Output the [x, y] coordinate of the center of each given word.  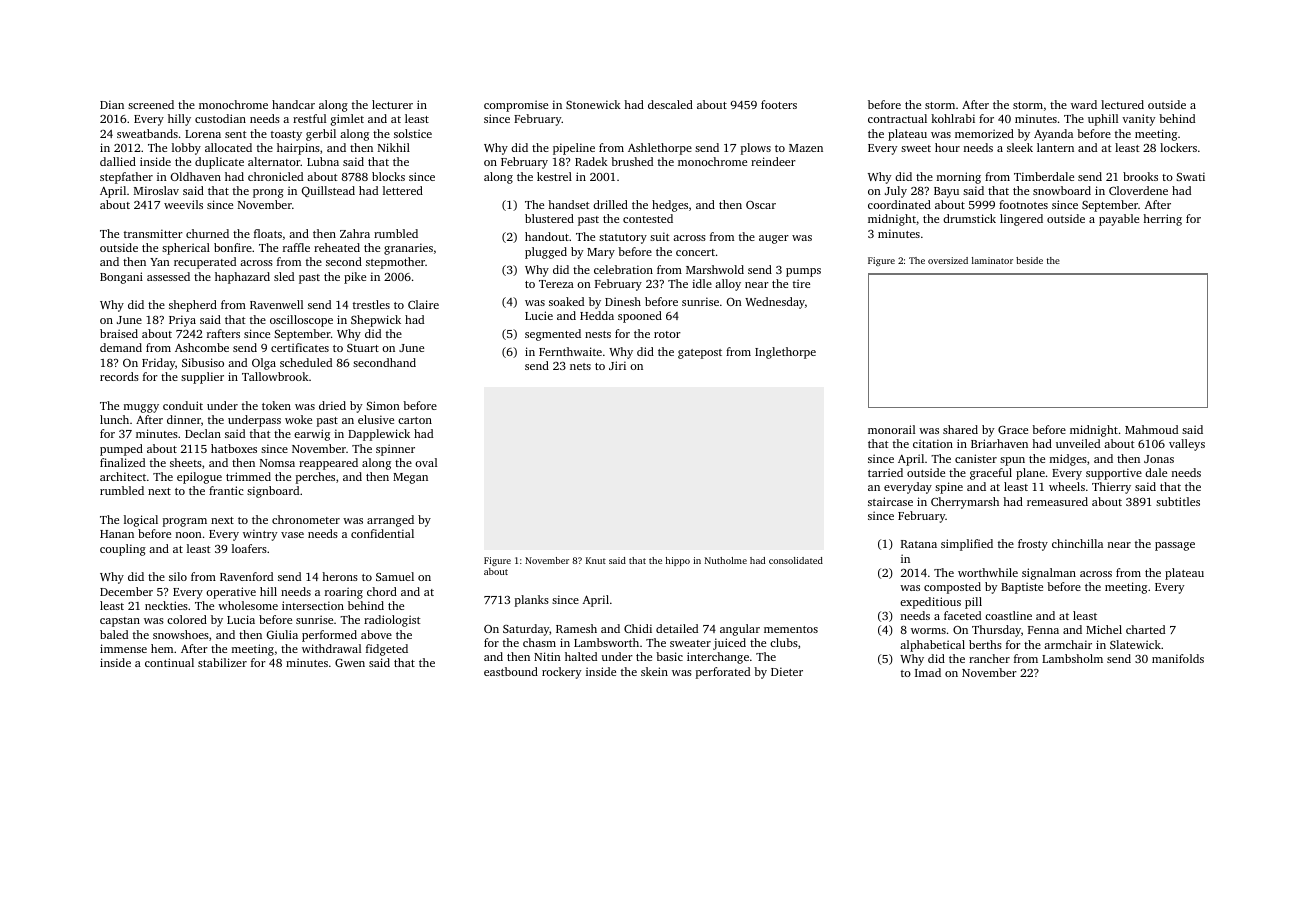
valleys [1187, 445]
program [185, 522]
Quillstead [328, 191]
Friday [158, 364]
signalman [1049, 574]
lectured [1122, 104]
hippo [678, 561]
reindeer [773, 161]
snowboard [1062, 190]
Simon [383, 405]
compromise [516, 106]
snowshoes [181, 634]
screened [151, 104]
